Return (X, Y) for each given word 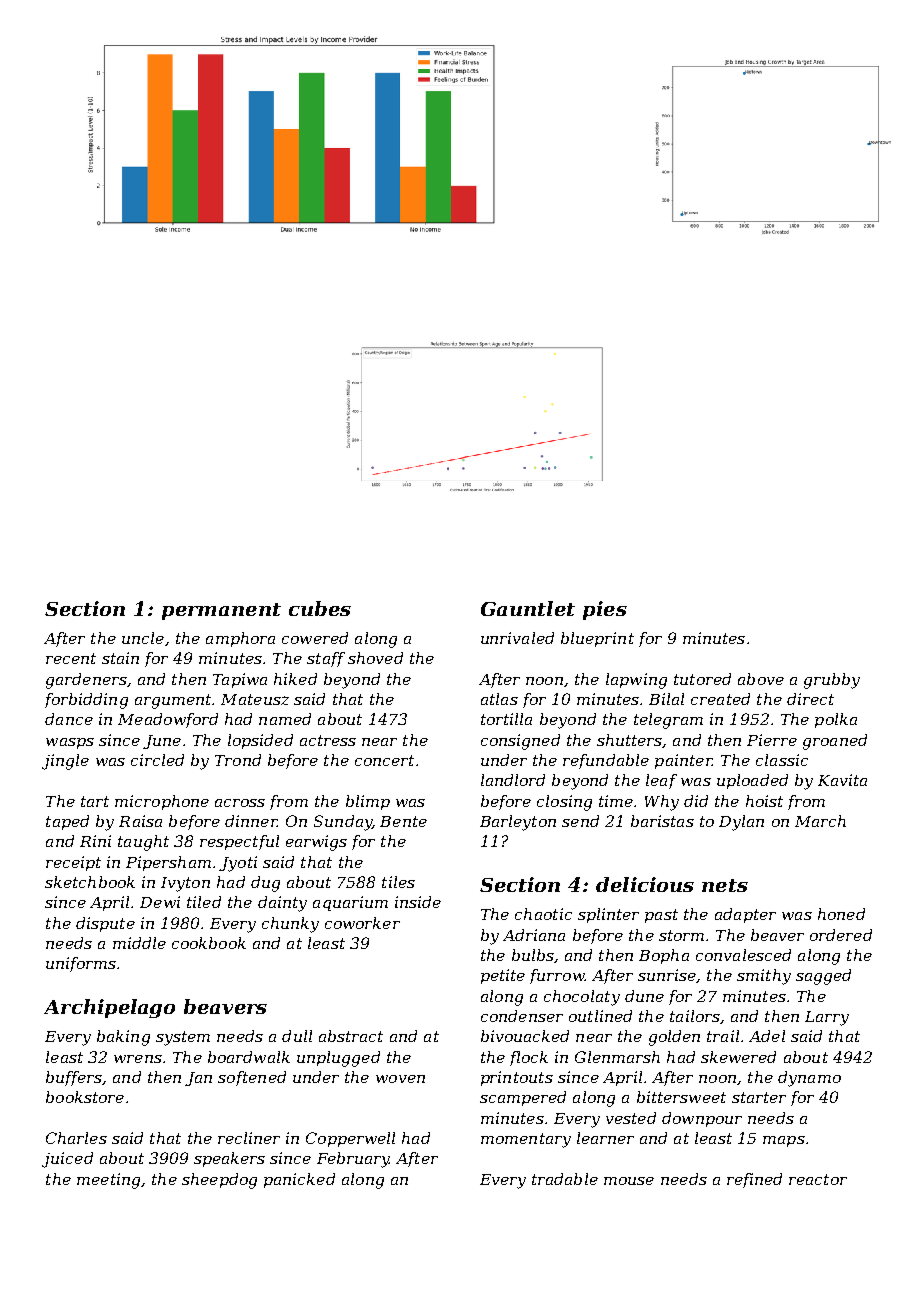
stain (120, 658)
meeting (108, 1181)
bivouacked (525, 1036)
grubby (832, 681)
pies (605, 610)
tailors (695, 1016)
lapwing (636, 681)
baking (123, 1038)
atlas (499, 699)
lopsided (260, 741)
